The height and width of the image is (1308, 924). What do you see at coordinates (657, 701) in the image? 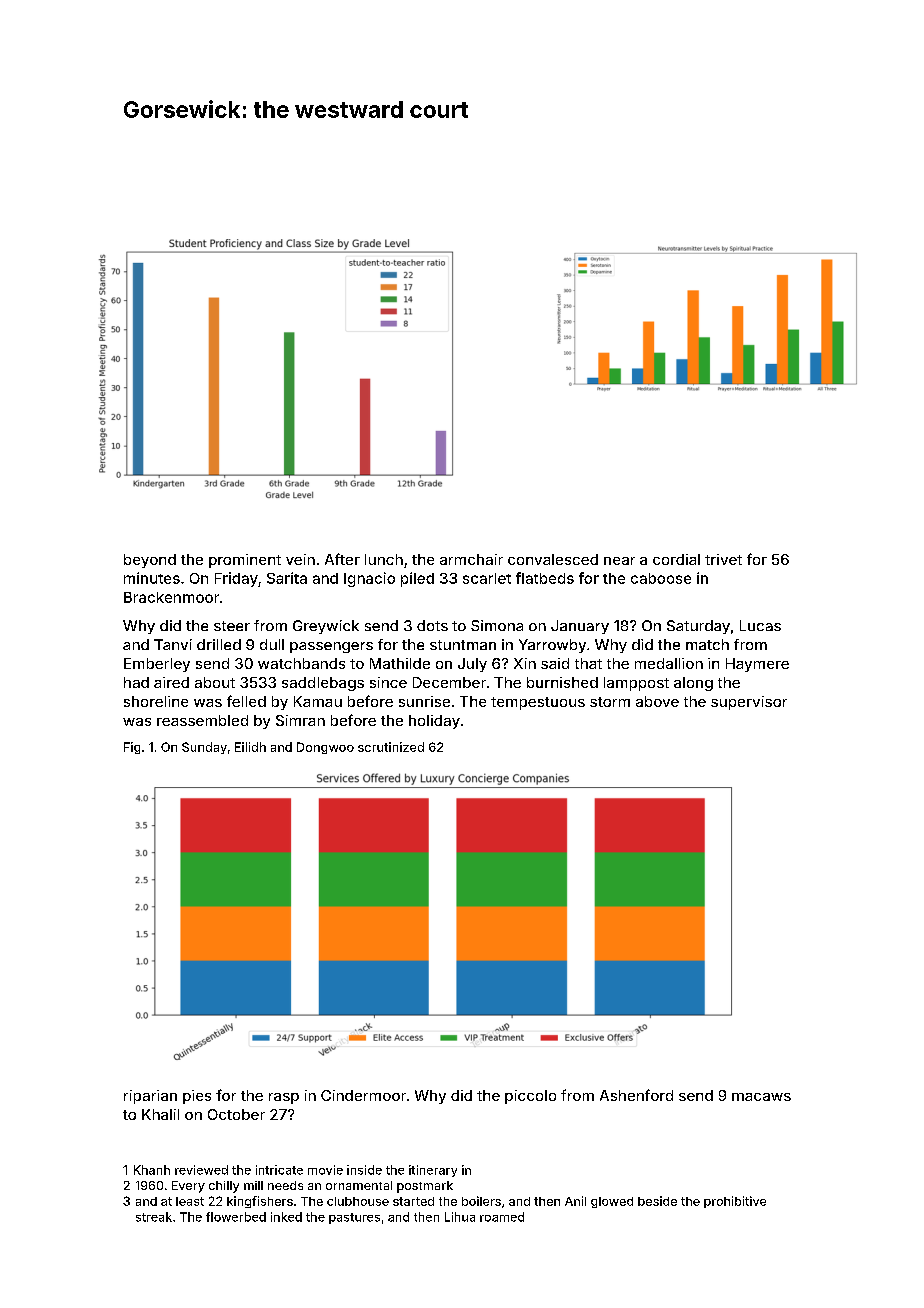
I see `above` at bounding box center [657, 701].
